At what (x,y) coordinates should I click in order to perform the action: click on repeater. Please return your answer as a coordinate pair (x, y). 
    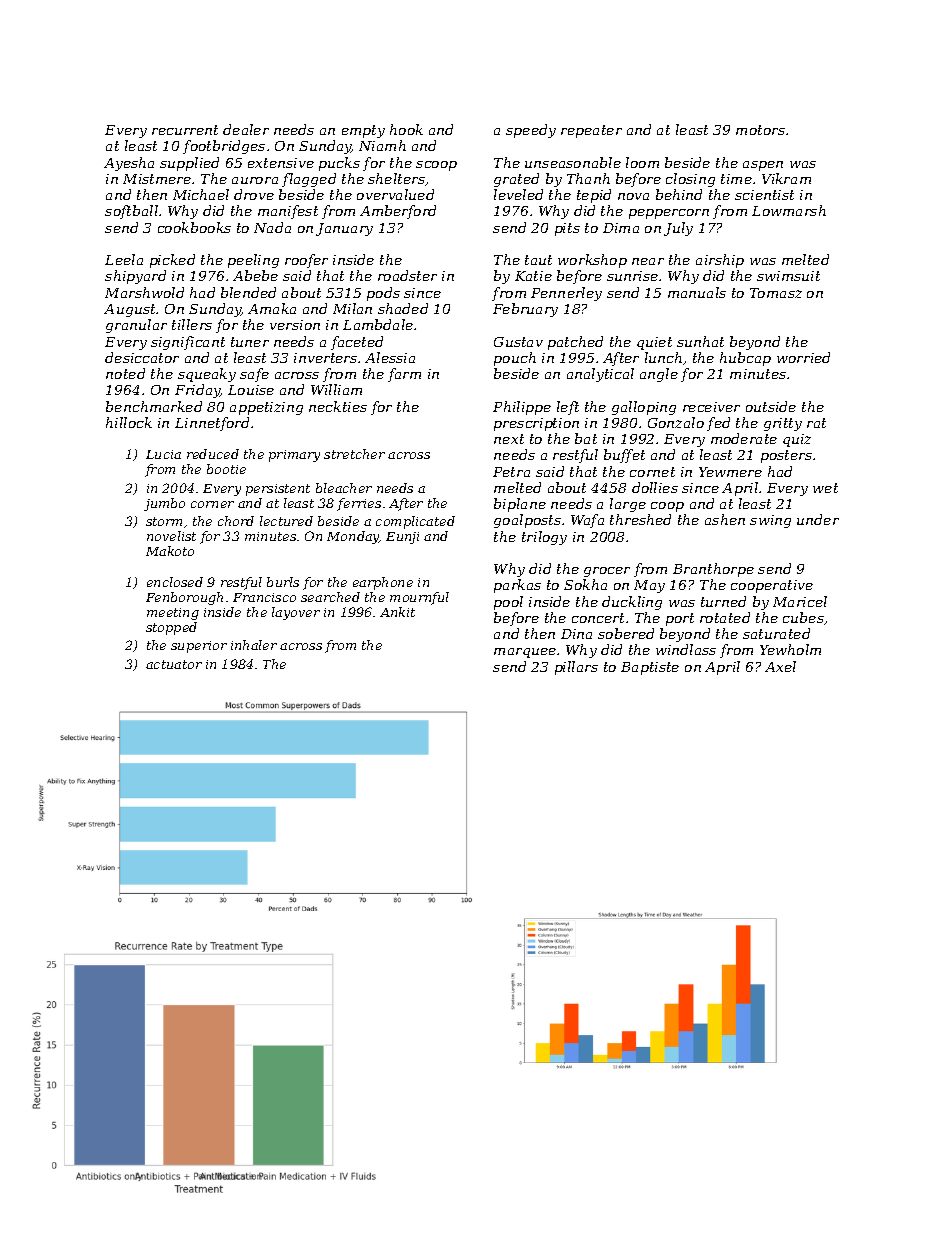
    Looking at the image, I should click on (591, 131).
